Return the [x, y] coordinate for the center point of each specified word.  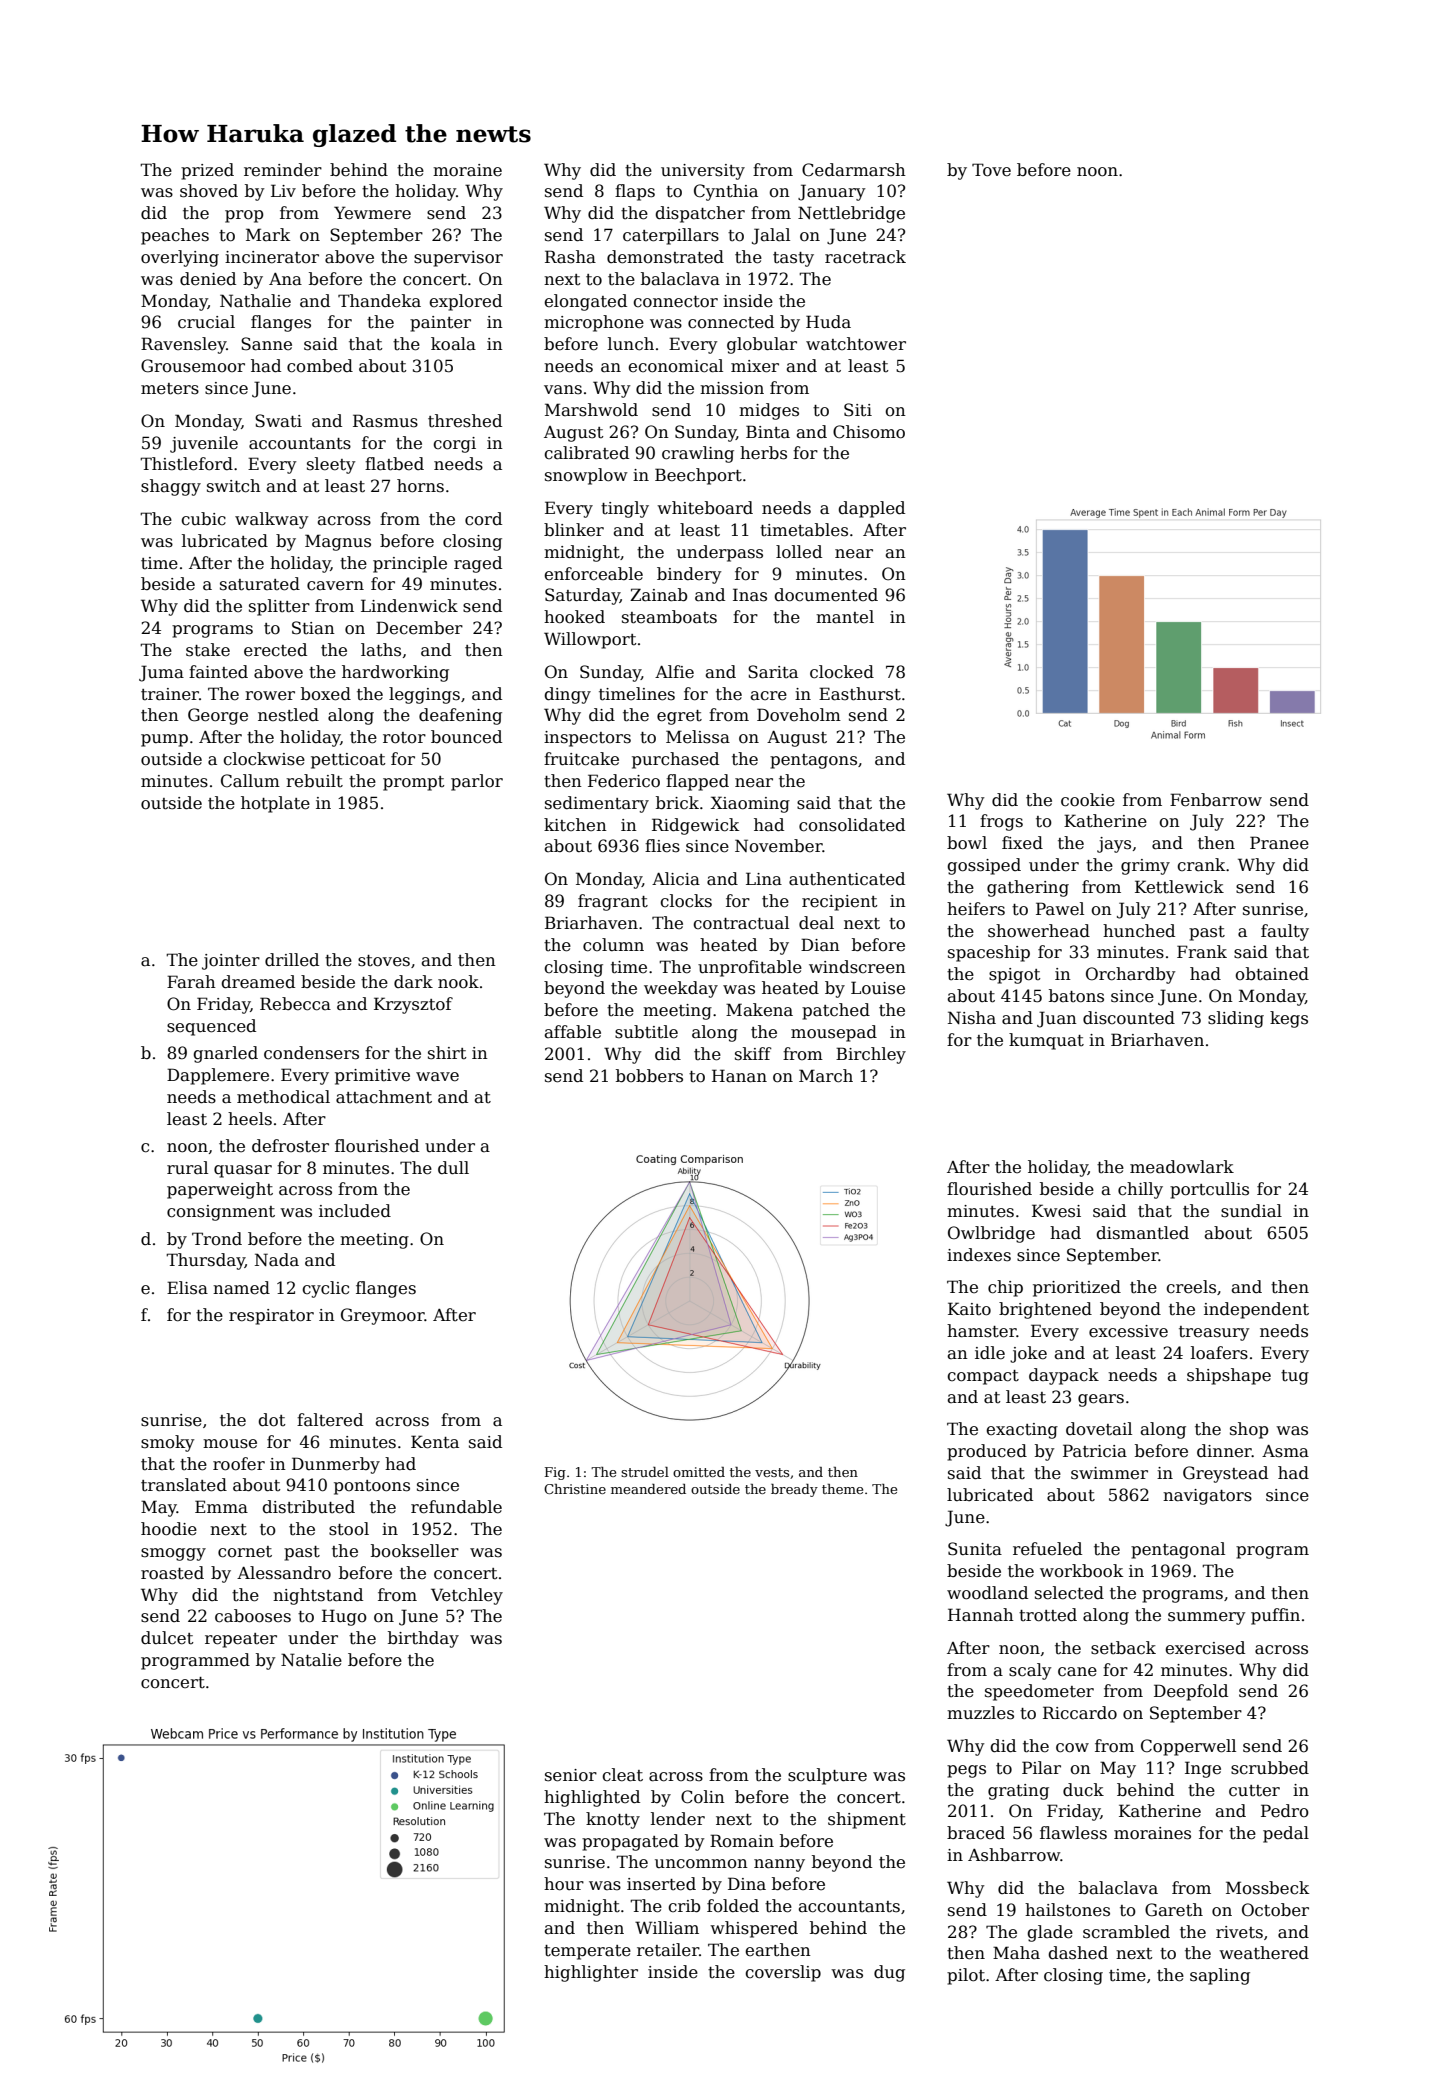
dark [413, 982]
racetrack [865, 257]
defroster [290, 1146]
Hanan [739, 1076]
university [703, 172]
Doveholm [799, 715]
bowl [967, 843]
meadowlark [1182, 1167]
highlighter [591, 1973]
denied [208, 279]
